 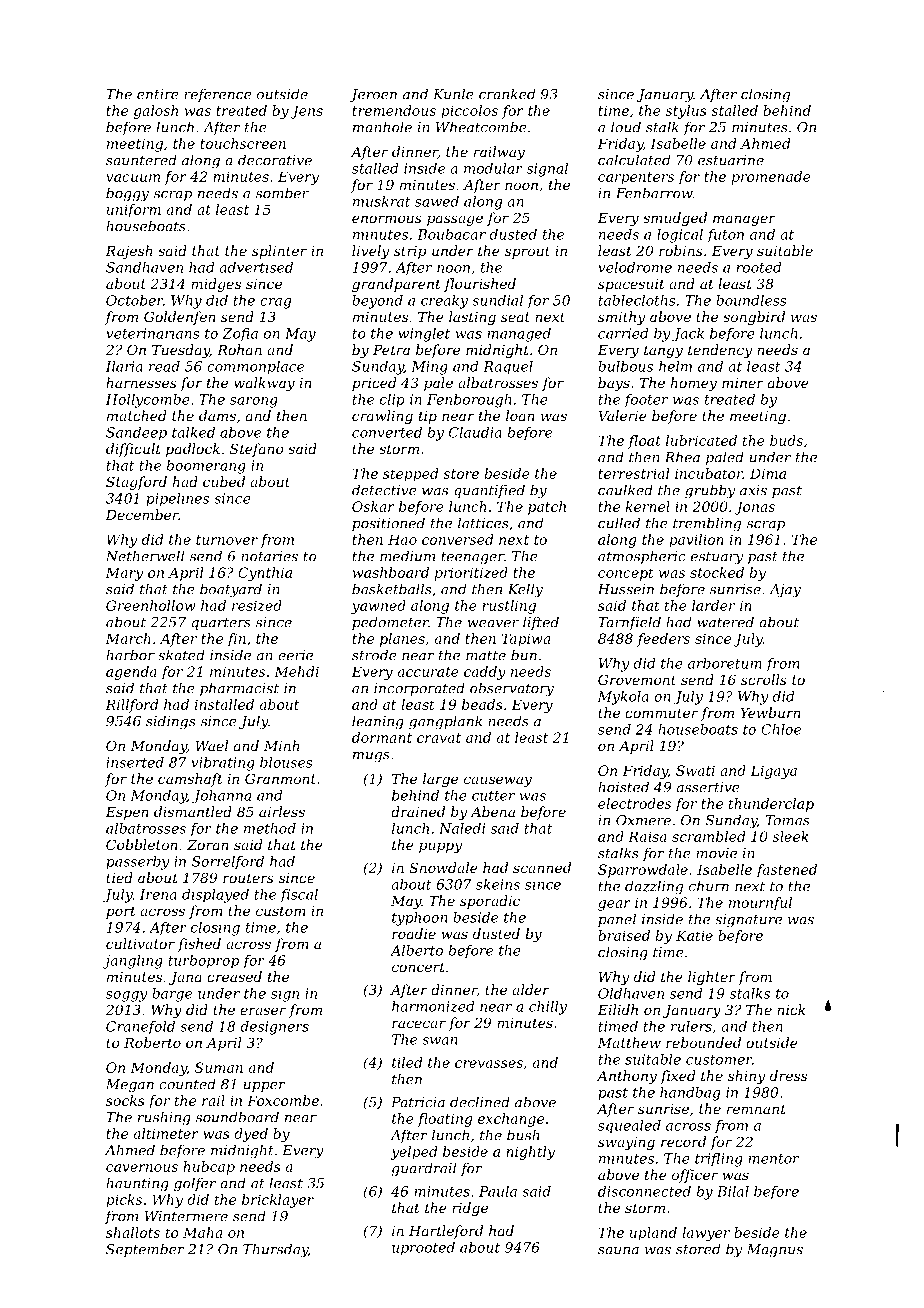 I want to click on Magnus, so click(x=775, y=1251).
